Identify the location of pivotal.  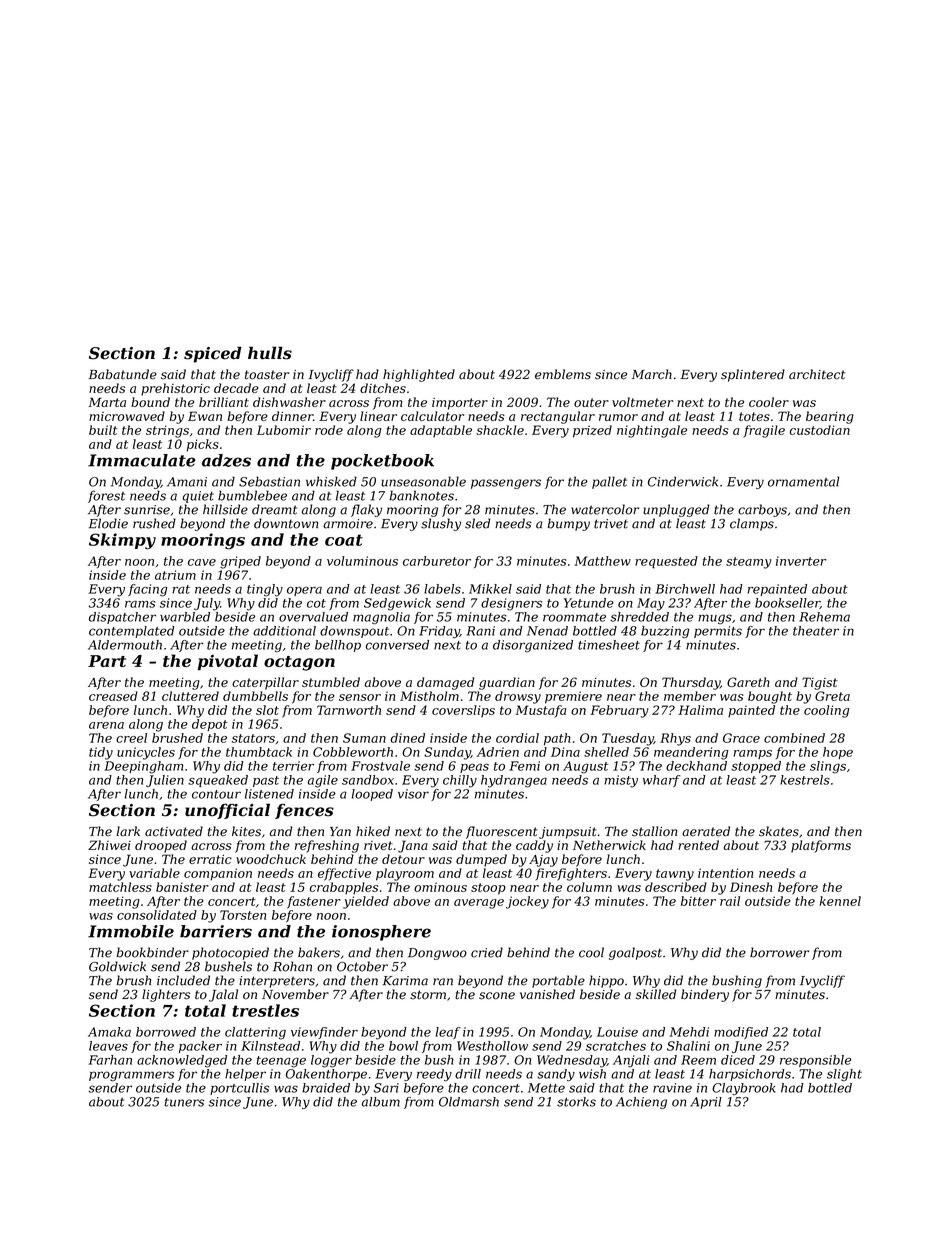
(227, 662).
